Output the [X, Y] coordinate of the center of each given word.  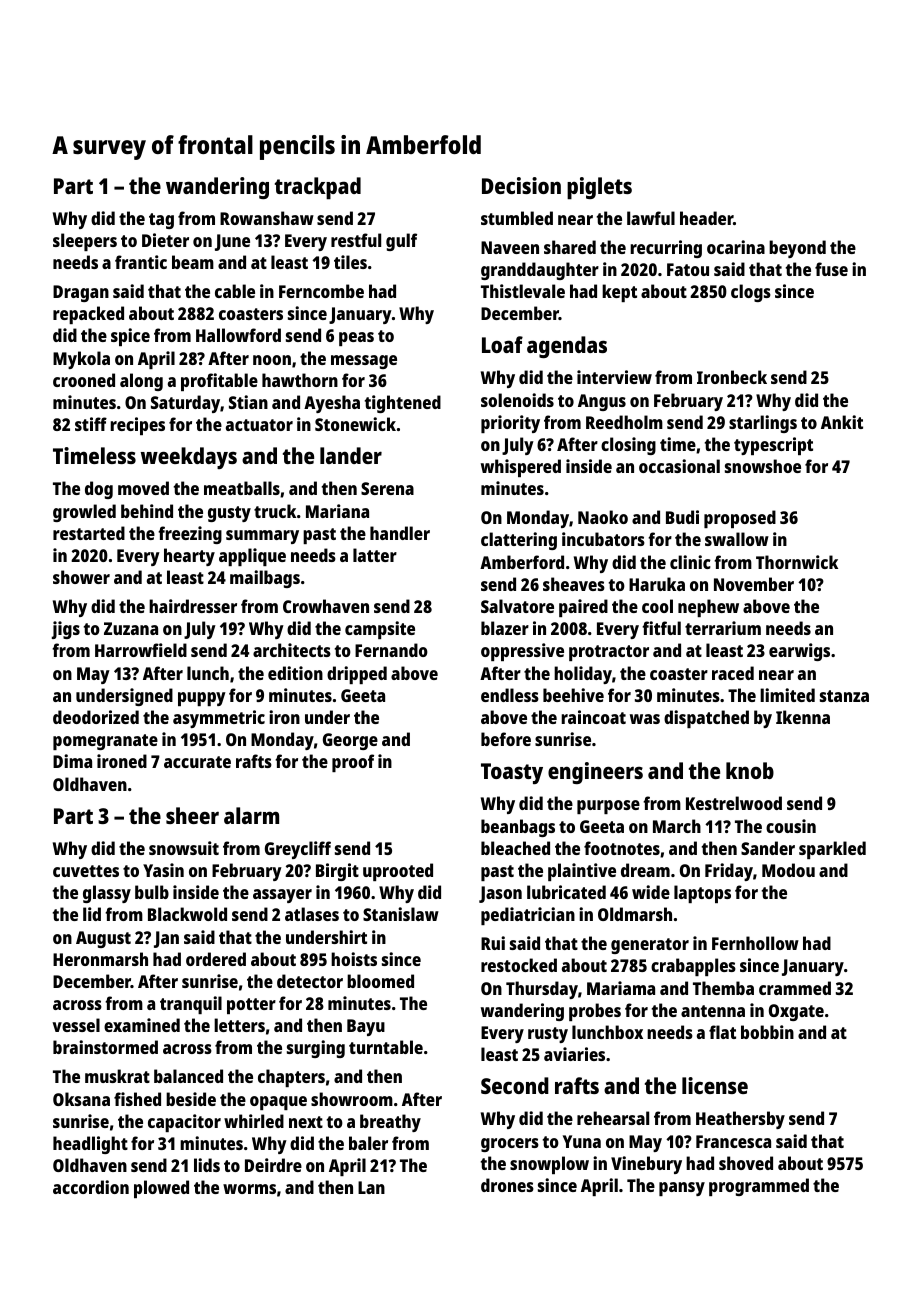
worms [249, 1189]
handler [400, 533]
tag [161, 221]
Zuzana [131, 628]
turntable [386, 1047]
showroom [352, 1099]
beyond [797, 249]
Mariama [621, 988]
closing [628, 446]
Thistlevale [523, 291]
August [103, 939]
